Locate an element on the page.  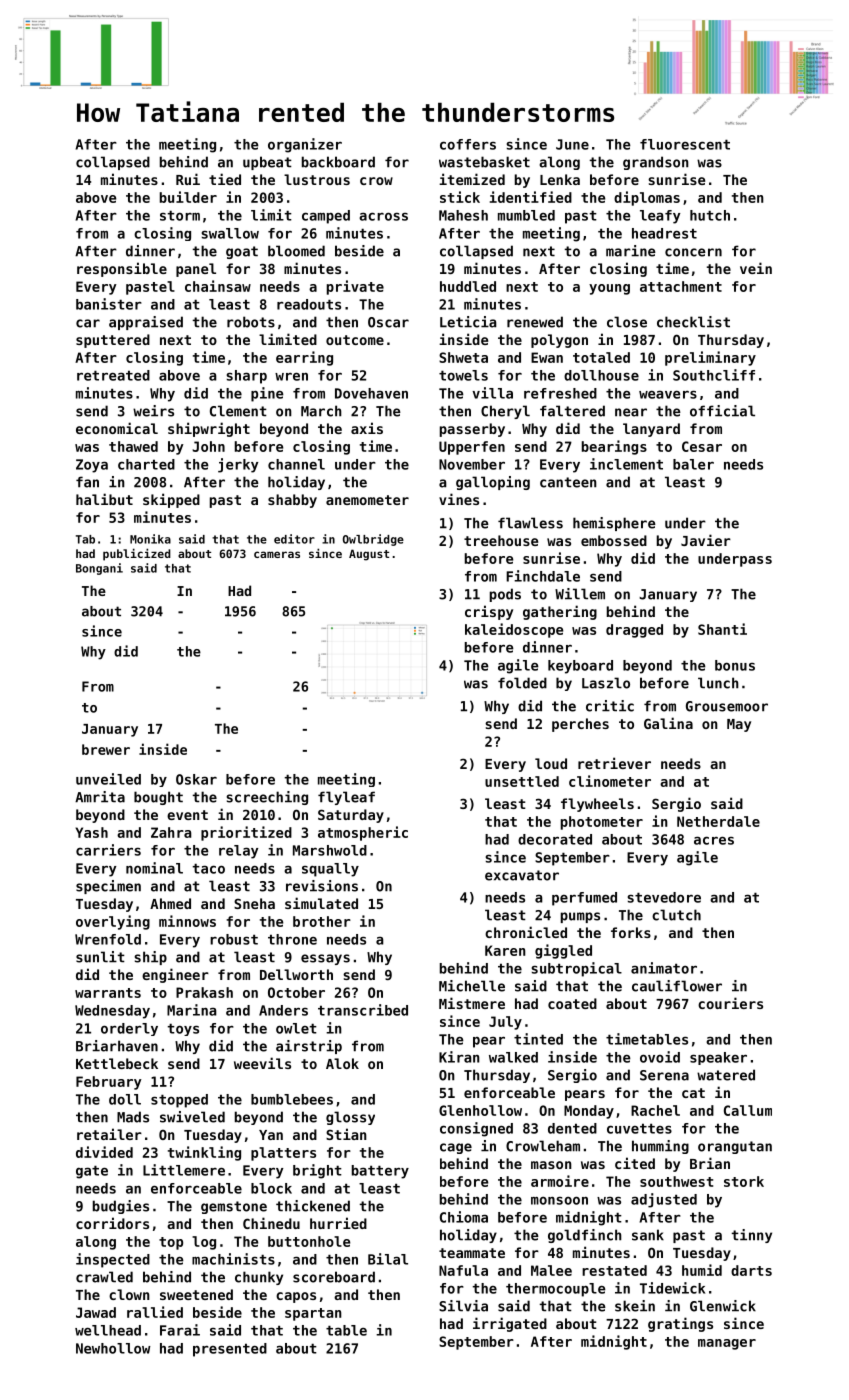
grandson is located at coordinates (656, 163).
